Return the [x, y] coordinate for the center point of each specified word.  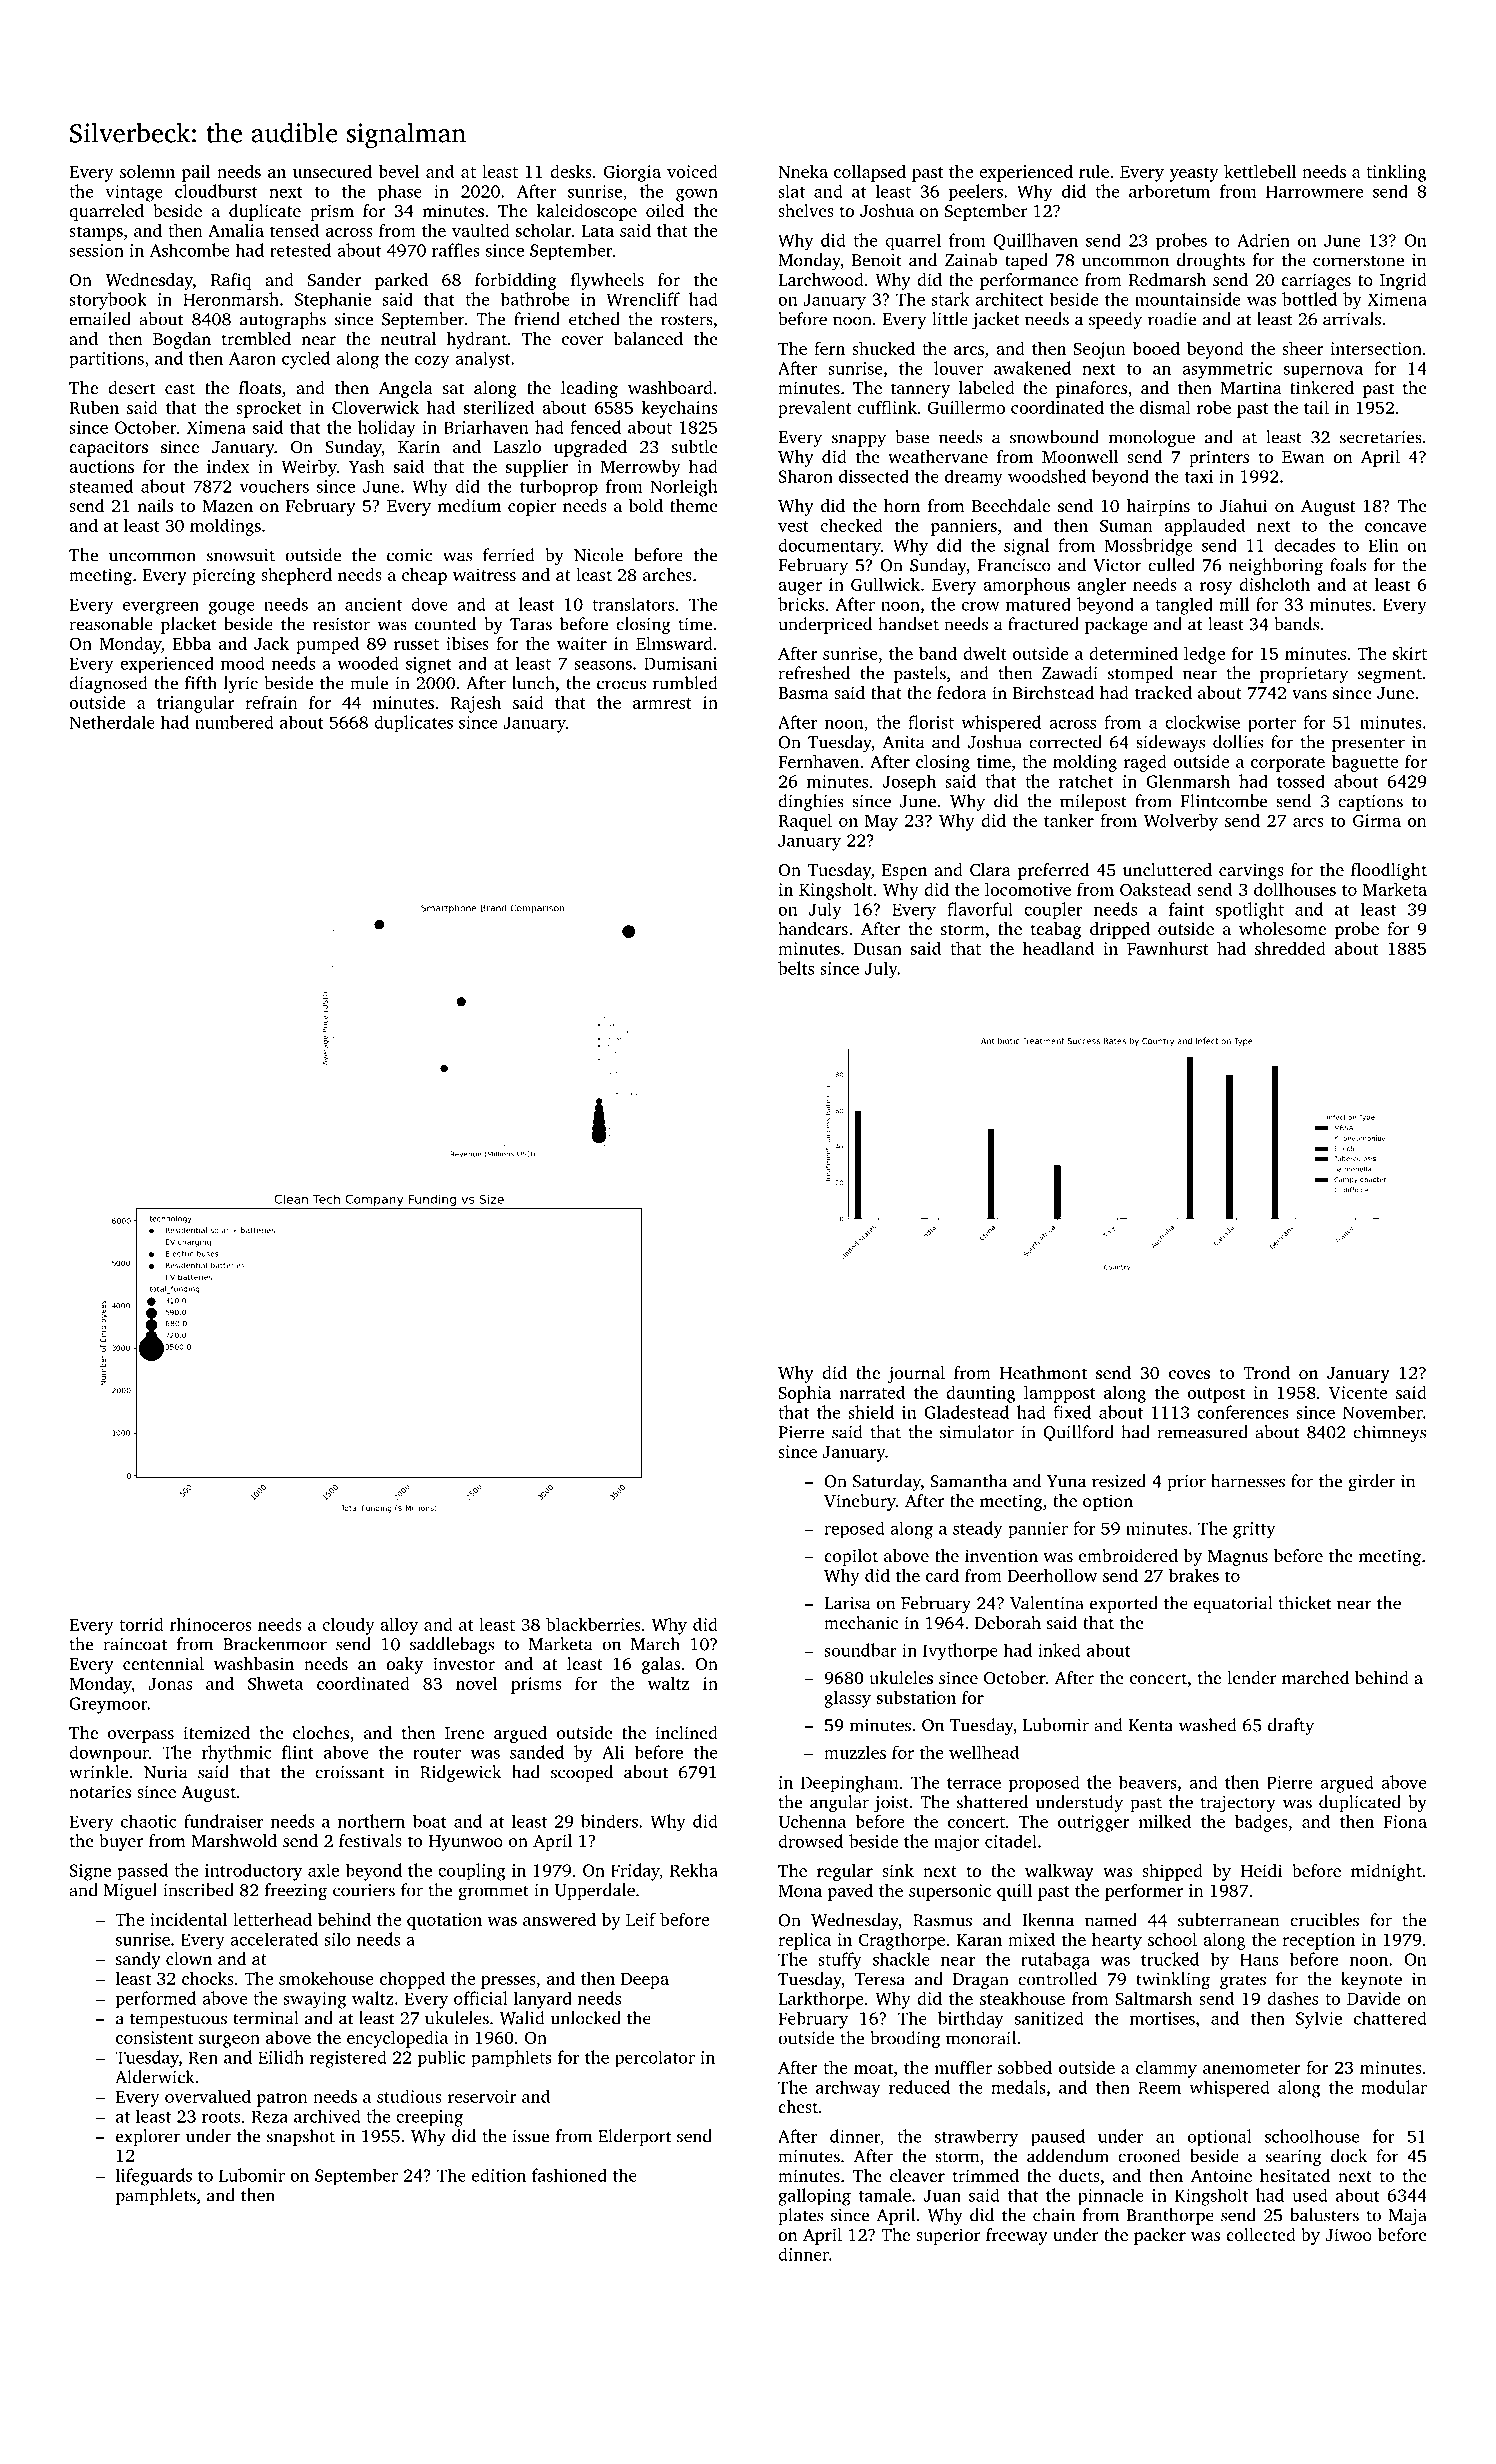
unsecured [332, 171]
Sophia [804, 1394]
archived [327, 2116]
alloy [399, 1626]
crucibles [1324, 1920]
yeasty [1194, 174]
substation [916, 1697]
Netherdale [112, 722]
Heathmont [1043, 1372]
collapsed [870, 173]
